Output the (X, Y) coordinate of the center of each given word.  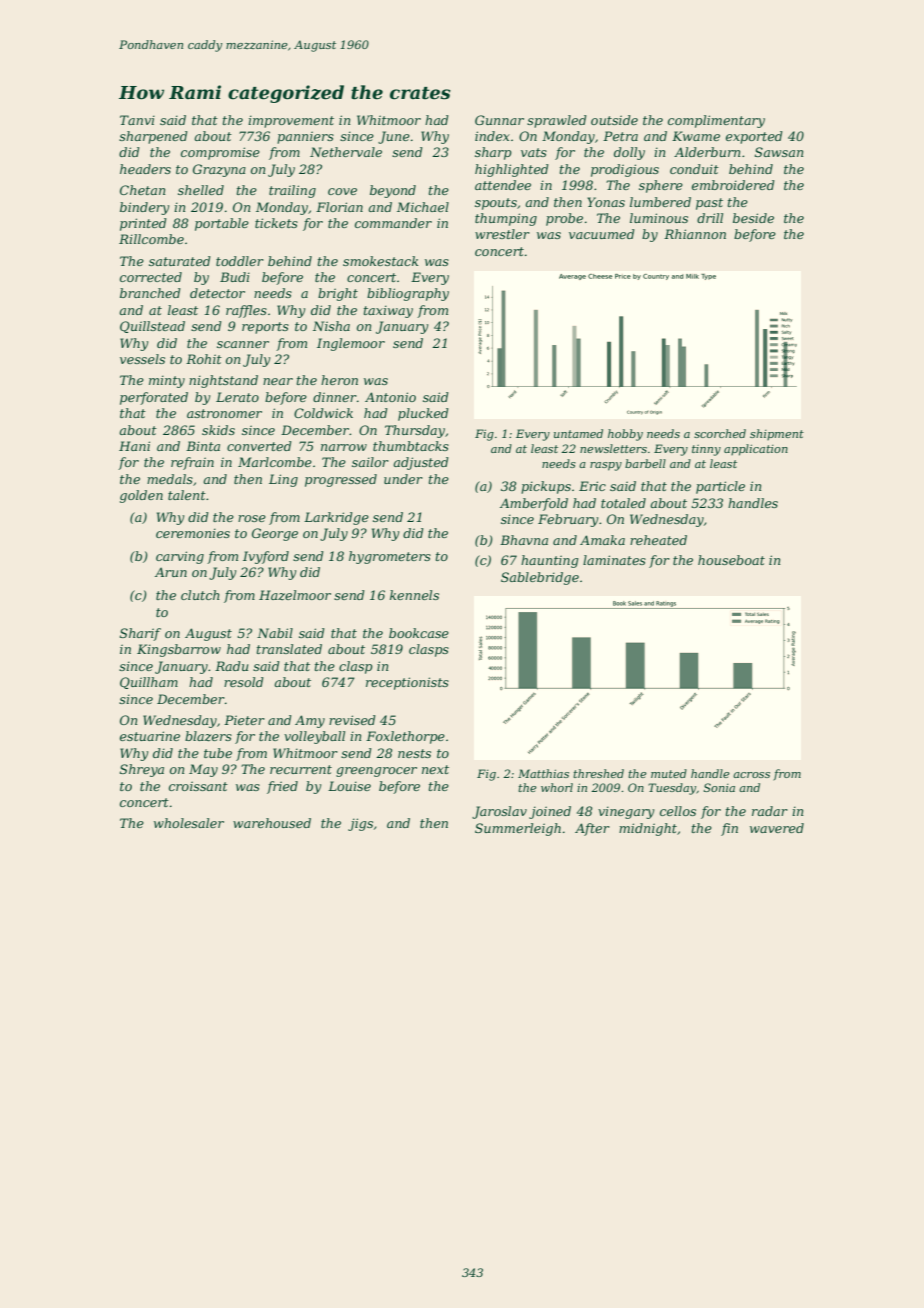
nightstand (223, 381)
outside (614, 120)
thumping (506, 219)
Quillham (149, 683)
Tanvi (137, 120)
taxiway (388, 311)
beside (753, 218)
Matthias (543, 773)
